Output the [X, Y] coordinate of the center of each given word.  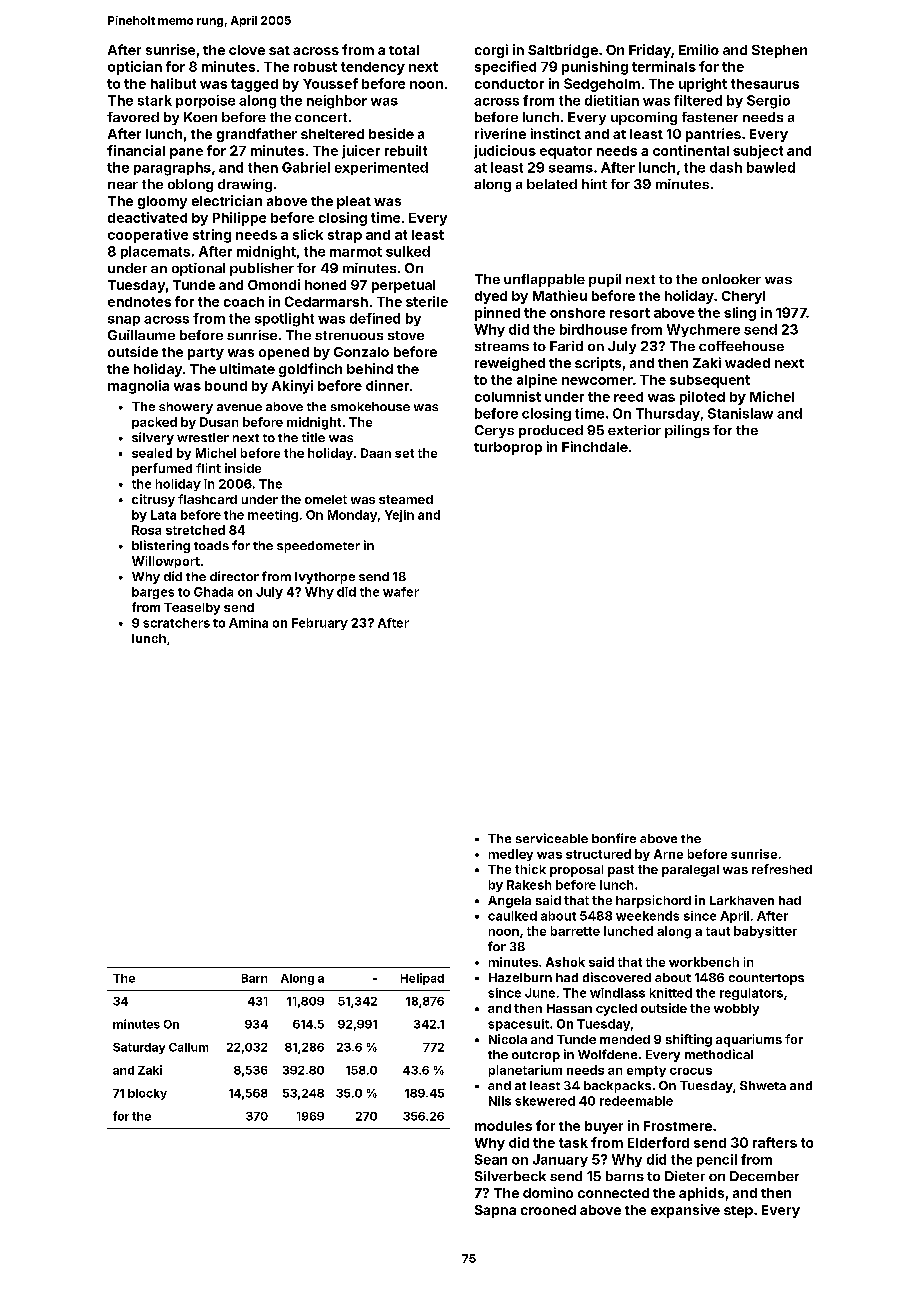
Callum [188, 1047]
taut [718, 931]
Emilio [699, 49]
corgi [491, 51]
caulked [512, 916]
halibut [173, 83]
